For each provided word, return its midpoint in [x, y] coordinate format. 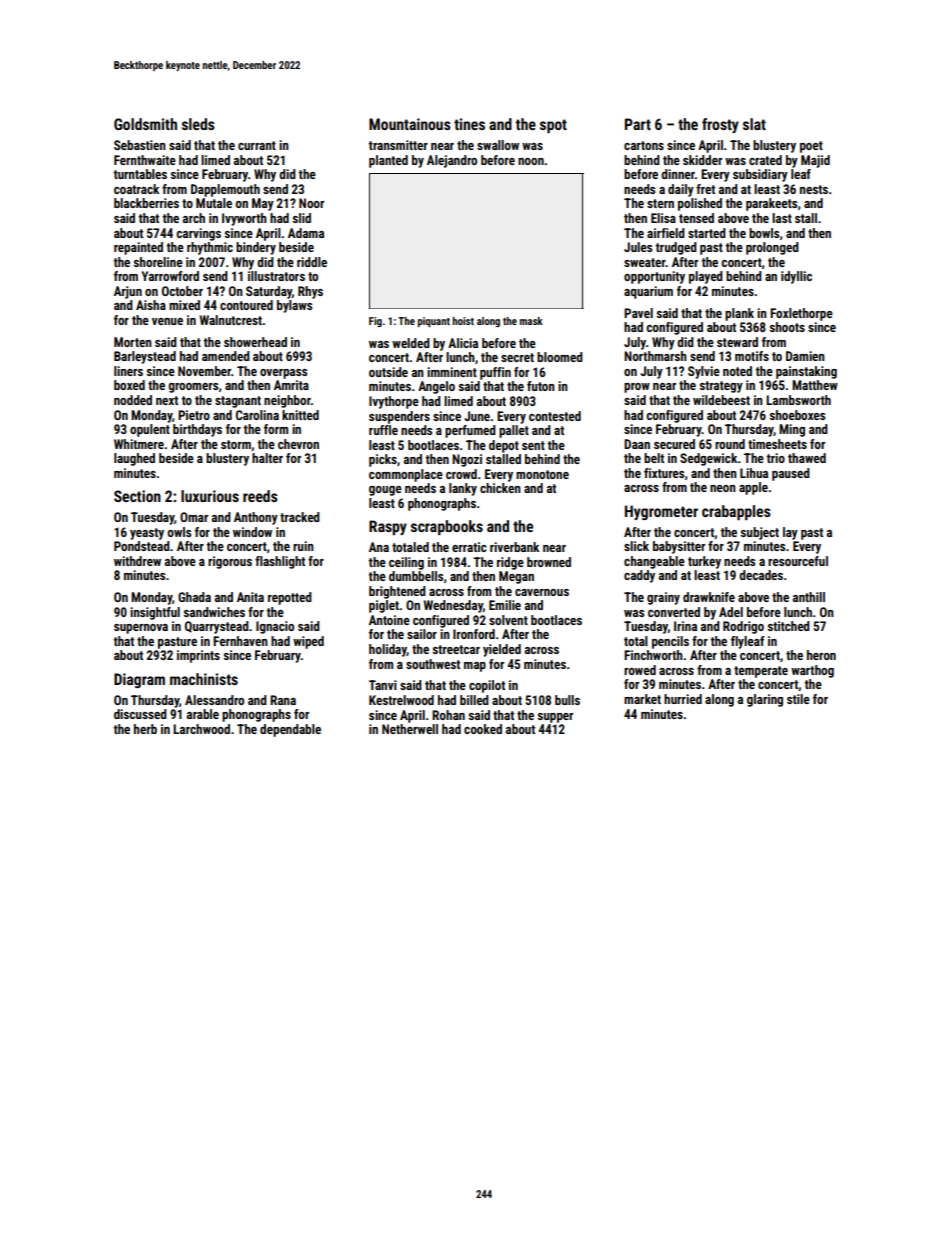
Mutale [214, 203]
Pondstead [142, 546]
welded [411, 343]
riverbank [514, 547]
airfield [666, 233]
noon [531, 161]
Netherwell [410, 729]
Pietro [194, 415]
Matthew [815, 385]
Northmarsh [655, 356]
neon [723, 488]
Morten [133, 342]
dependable [290, 730]
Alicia [463, 343]
